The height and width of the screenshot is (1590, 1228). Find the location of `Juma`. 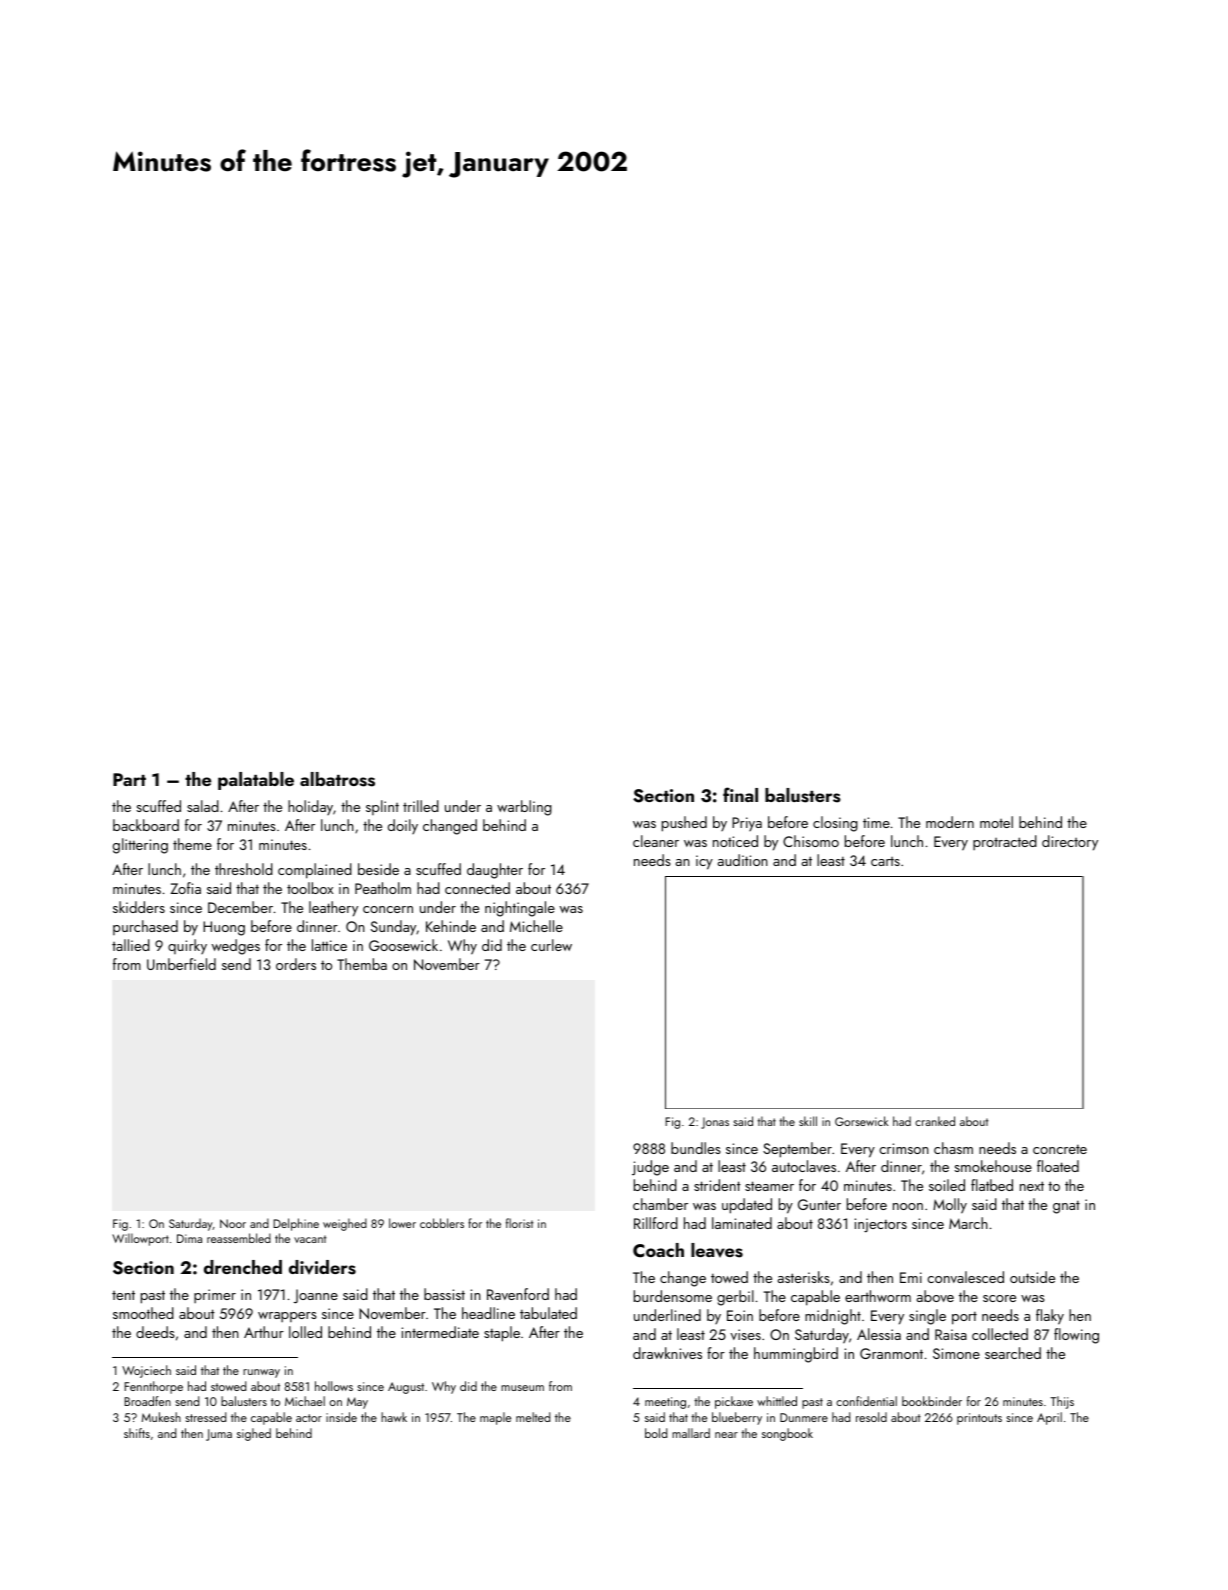

Juma is located at coordinates (219, 1435).
